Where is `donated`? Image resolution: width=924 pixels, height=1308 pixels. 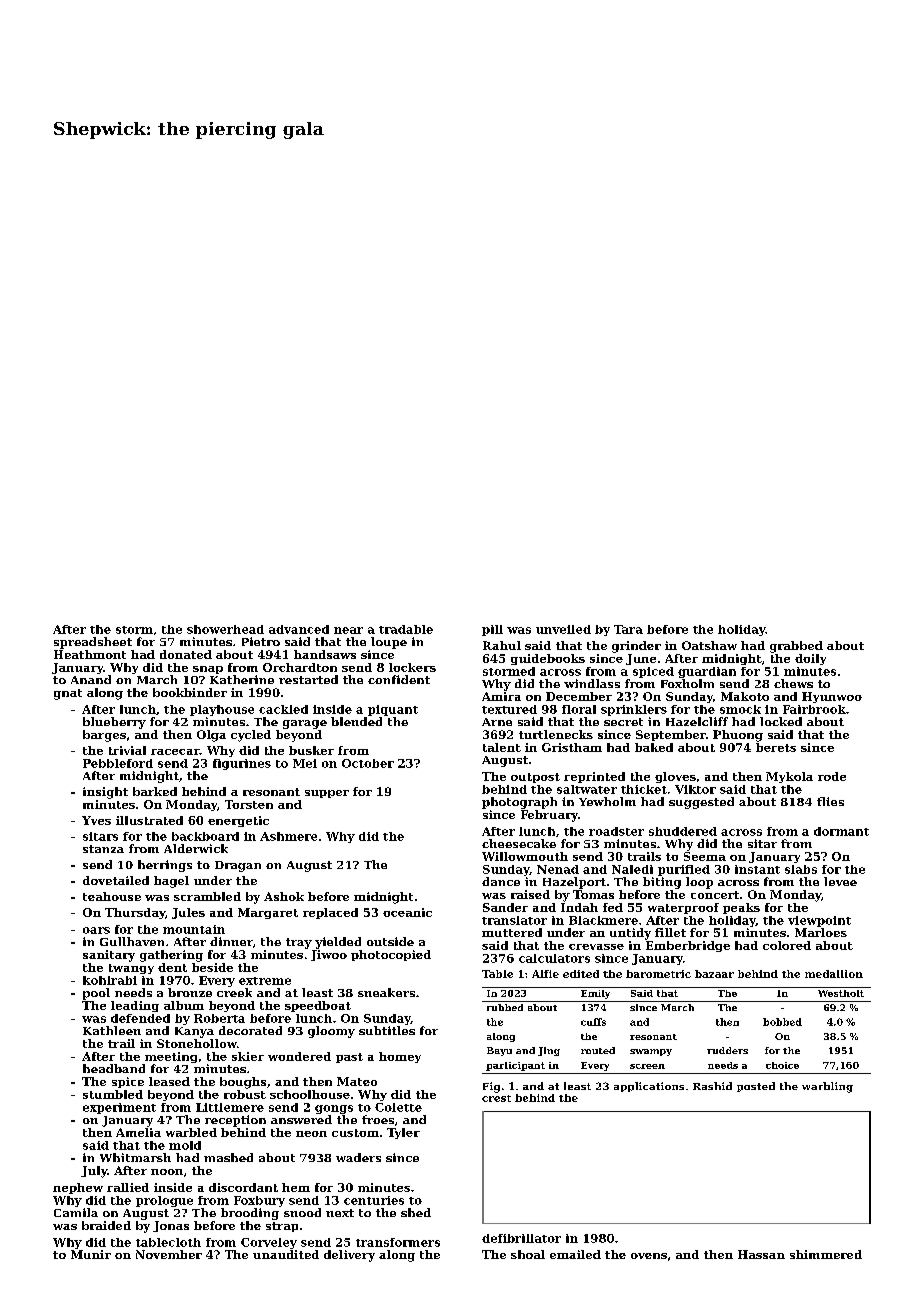
donated is located at coordinates (186, 654).
